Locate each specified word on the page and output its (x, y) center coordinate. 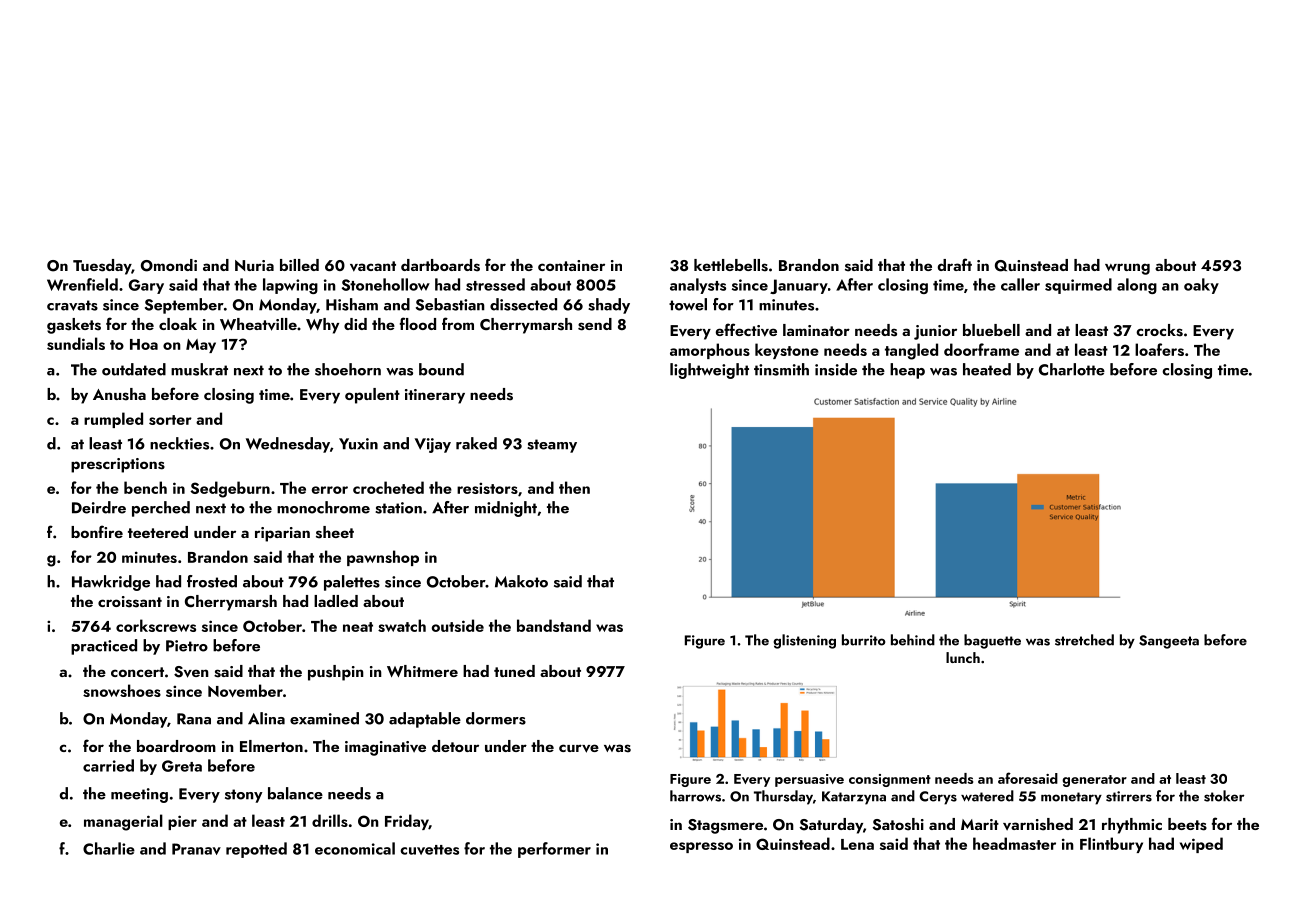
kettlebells (731, 265)
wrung (1127, 269)
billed (299, 265)
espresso (701, 847)
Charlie (109, 848)
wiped (1201, 845)
